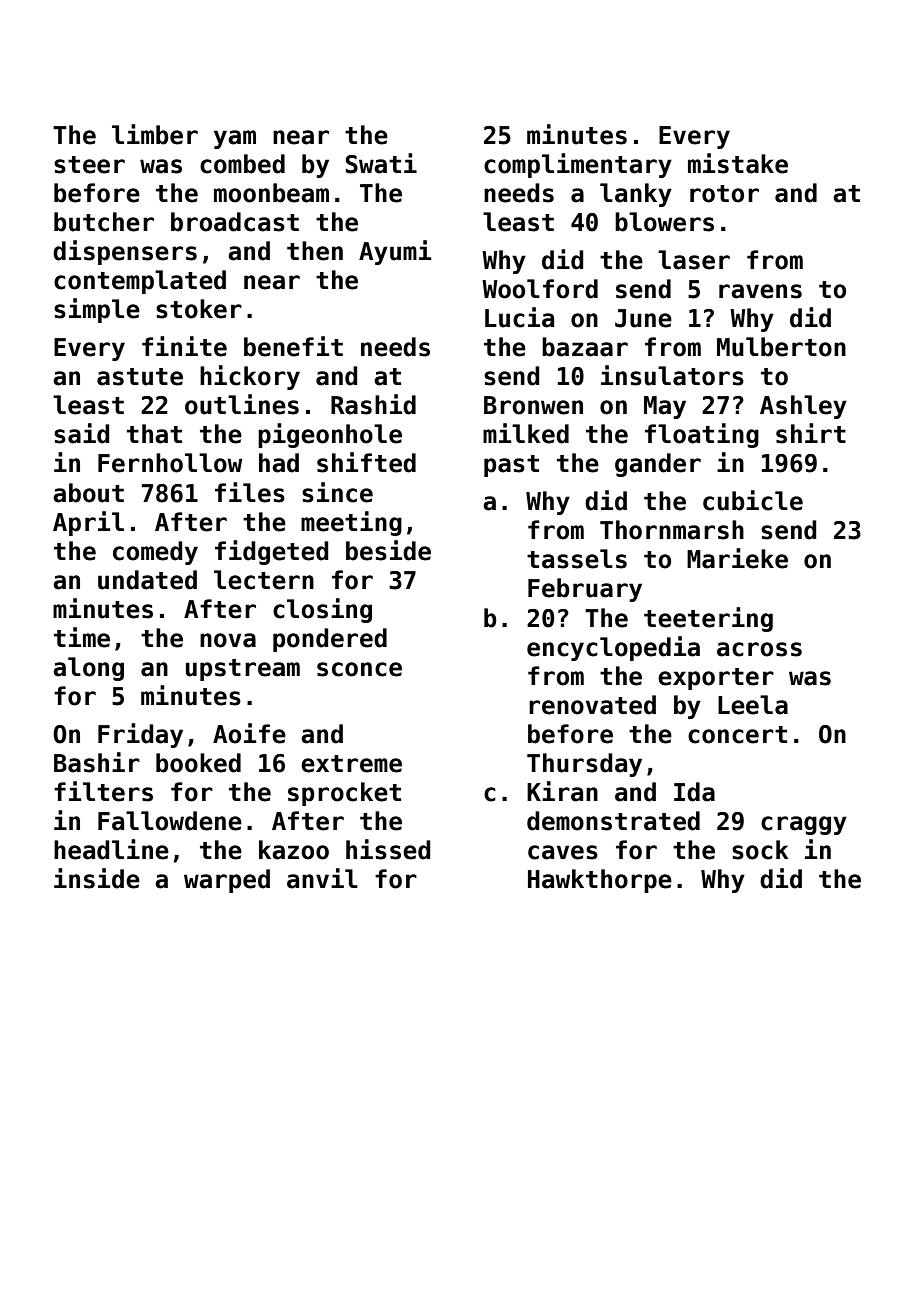 This screenshot has width=924, height=1311. Describe the element at coordinates (125, 252) in the screenshot. I see `dispensers` at that location.
